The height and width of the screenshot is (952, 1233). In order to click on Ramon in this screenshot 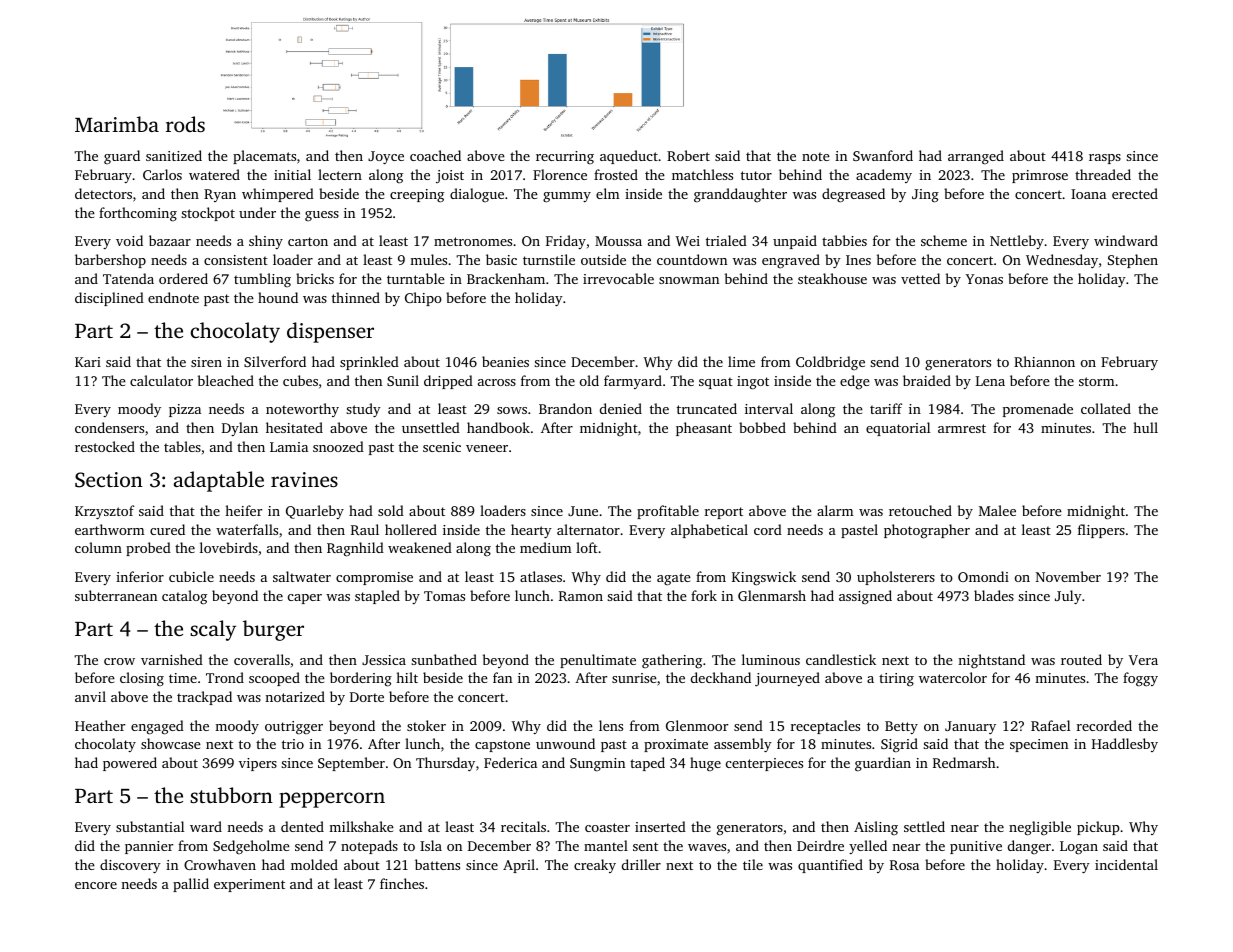, I will do `click(581, 596)`.
